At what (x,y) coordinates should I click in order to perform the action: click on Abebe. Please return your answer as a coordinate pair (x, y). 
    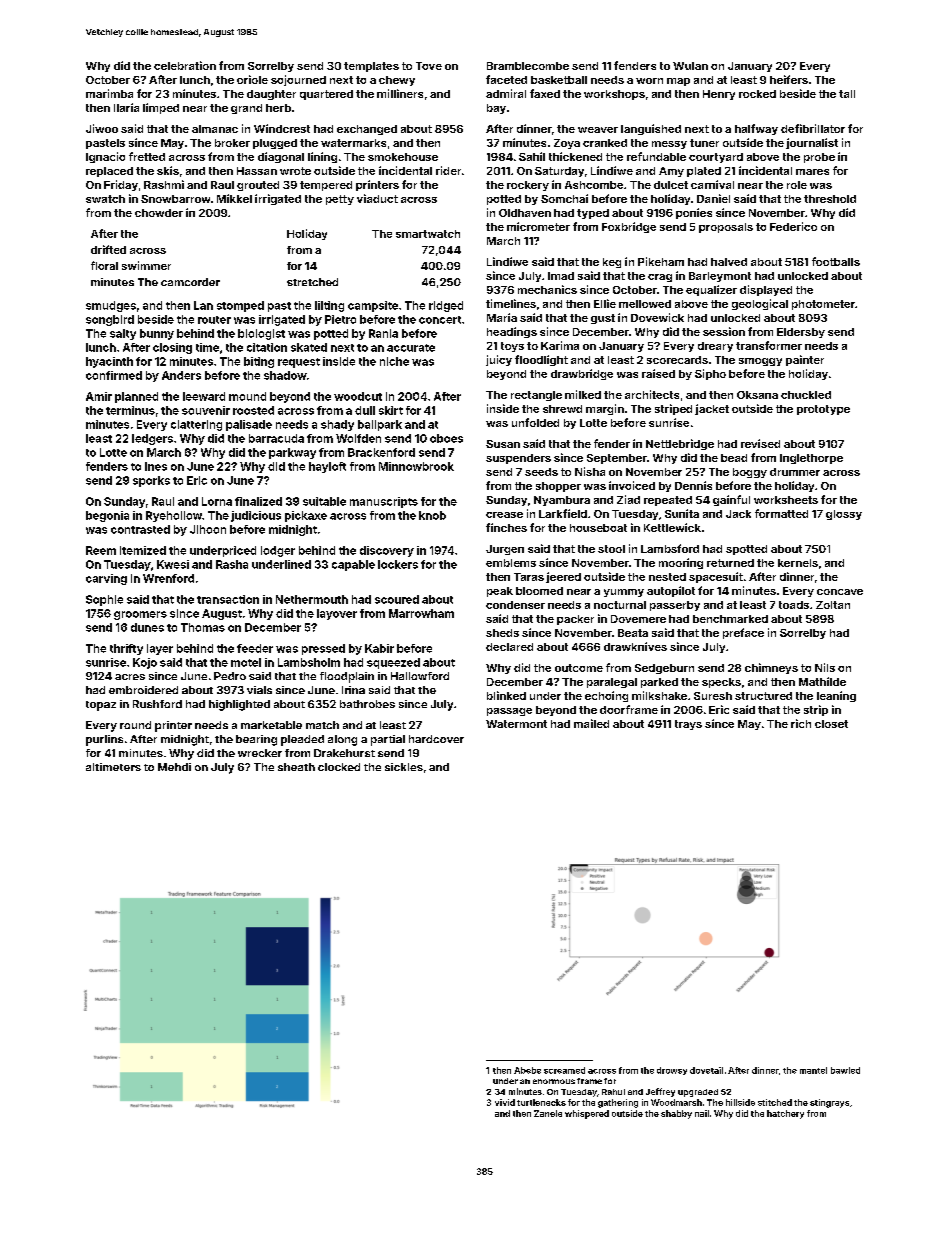
    Looking at the image, I should click on (527, 1070).
